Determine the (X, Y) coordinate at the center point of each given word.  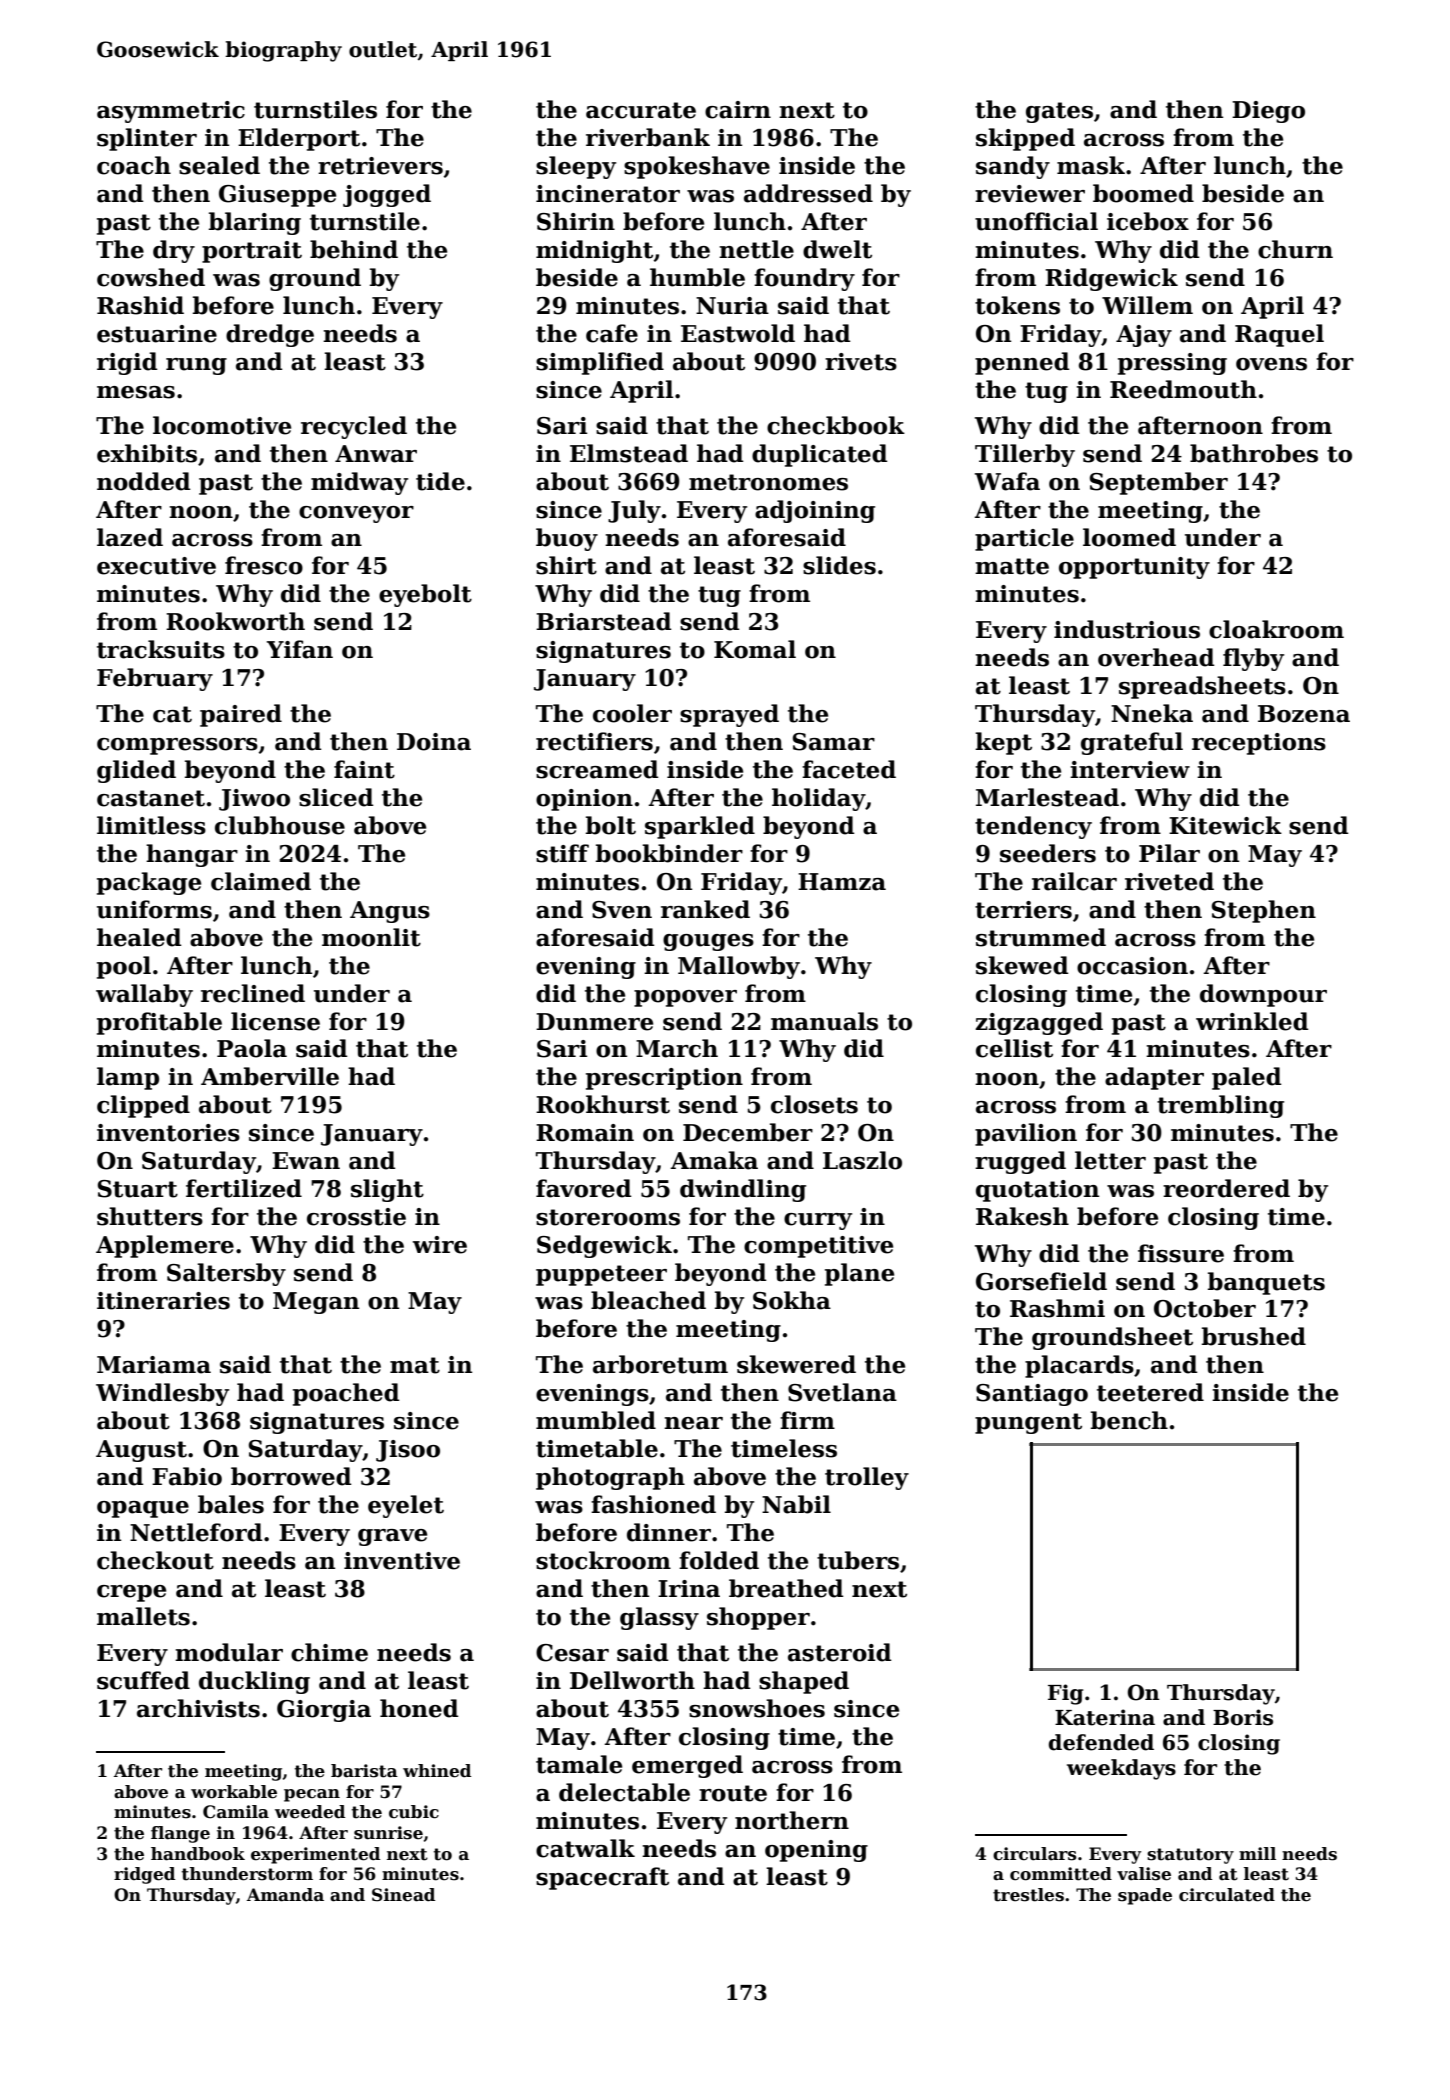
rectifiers (594, 741)
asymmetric (171, 112)
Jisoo (408, 1451)
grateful (1132, 743)
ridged (144, 1875)
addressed (808, 193)
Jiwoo (254, 800)
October (1205, 1308)
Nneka (1152, 713)
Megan (316, 1303)
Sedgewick (604, 1246)
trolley (867, 1478)
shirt (566, 565)
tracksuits (161, 649)
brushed (1254, 1336)
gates (1059, 112)
